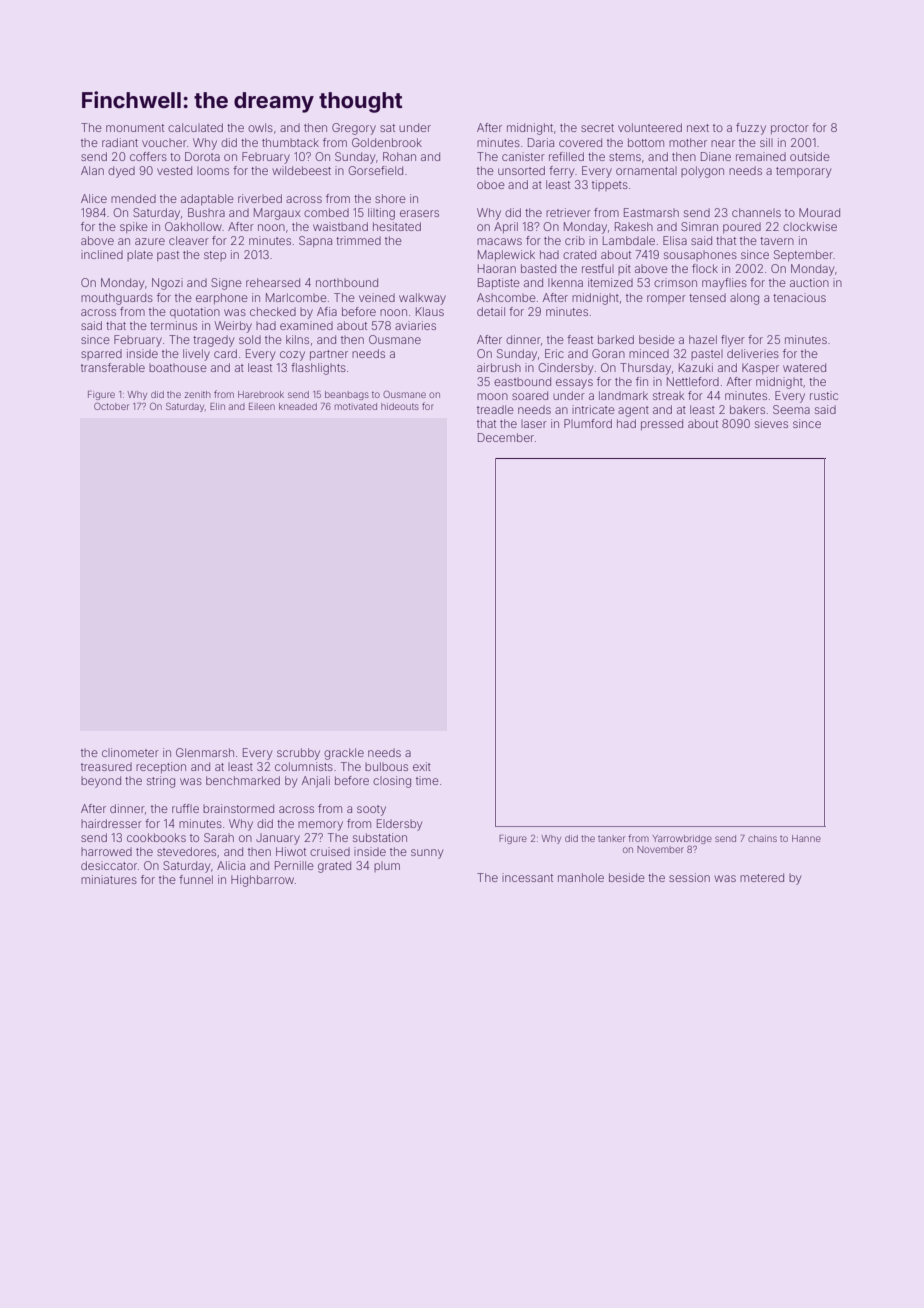 This image has height=1308, width=924. Describe the element at coordinates (506, 437) in the image. I see `December` at that location.
